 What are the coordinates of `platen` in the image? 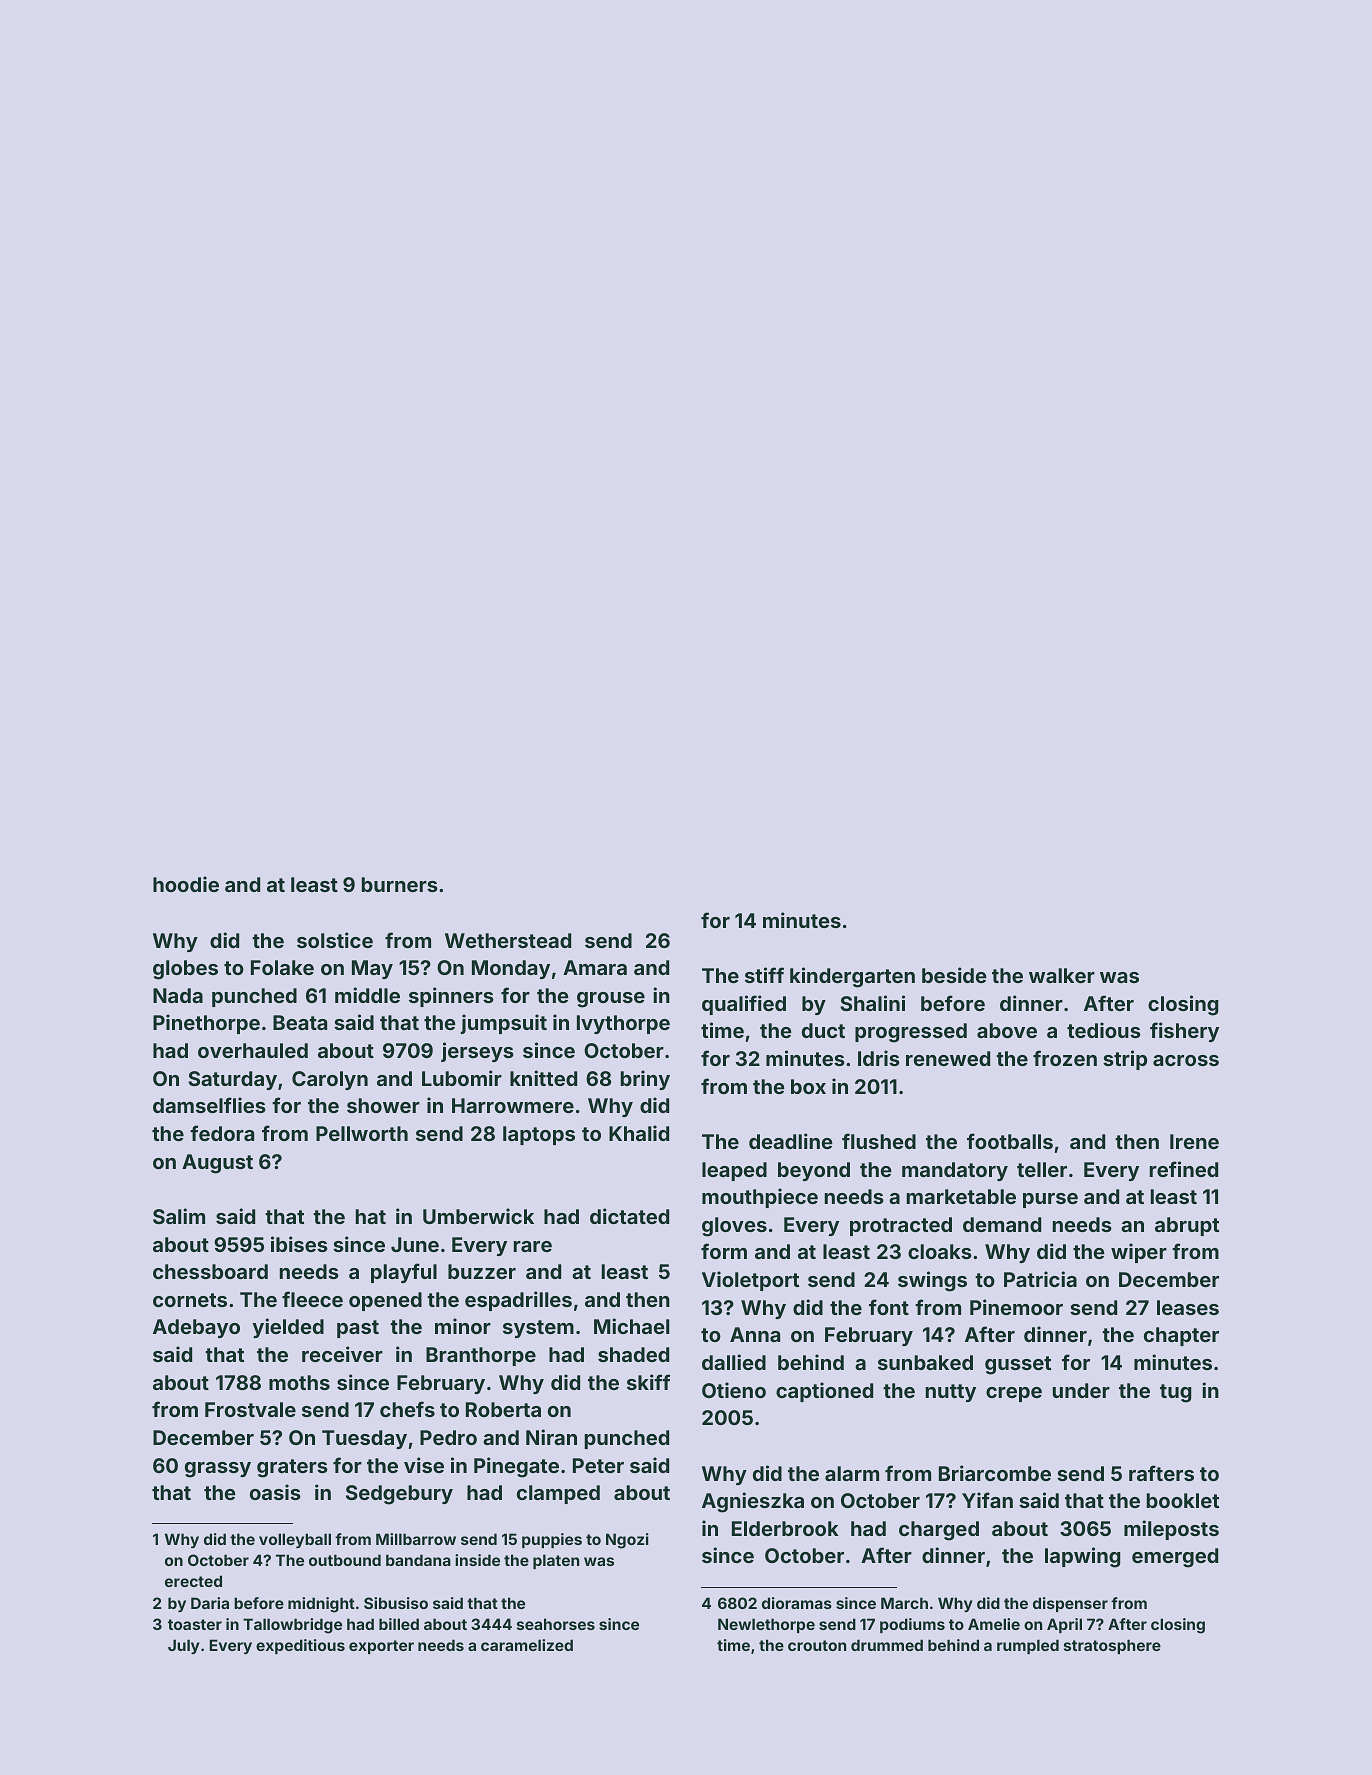 It's located at (556, 1561).
